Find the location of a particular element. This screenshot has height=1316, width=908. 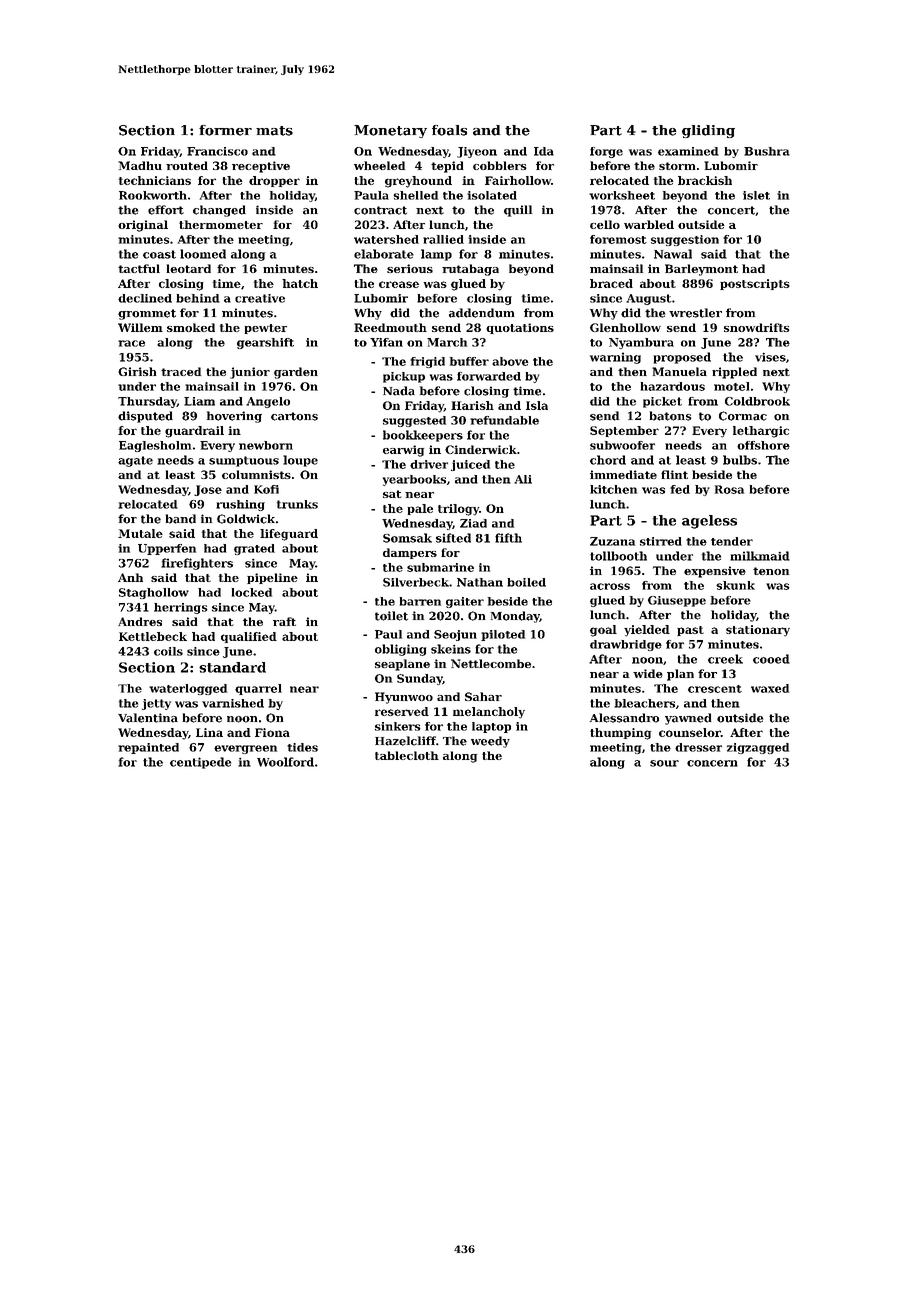

Jose is located at coordinates (208, 490).
